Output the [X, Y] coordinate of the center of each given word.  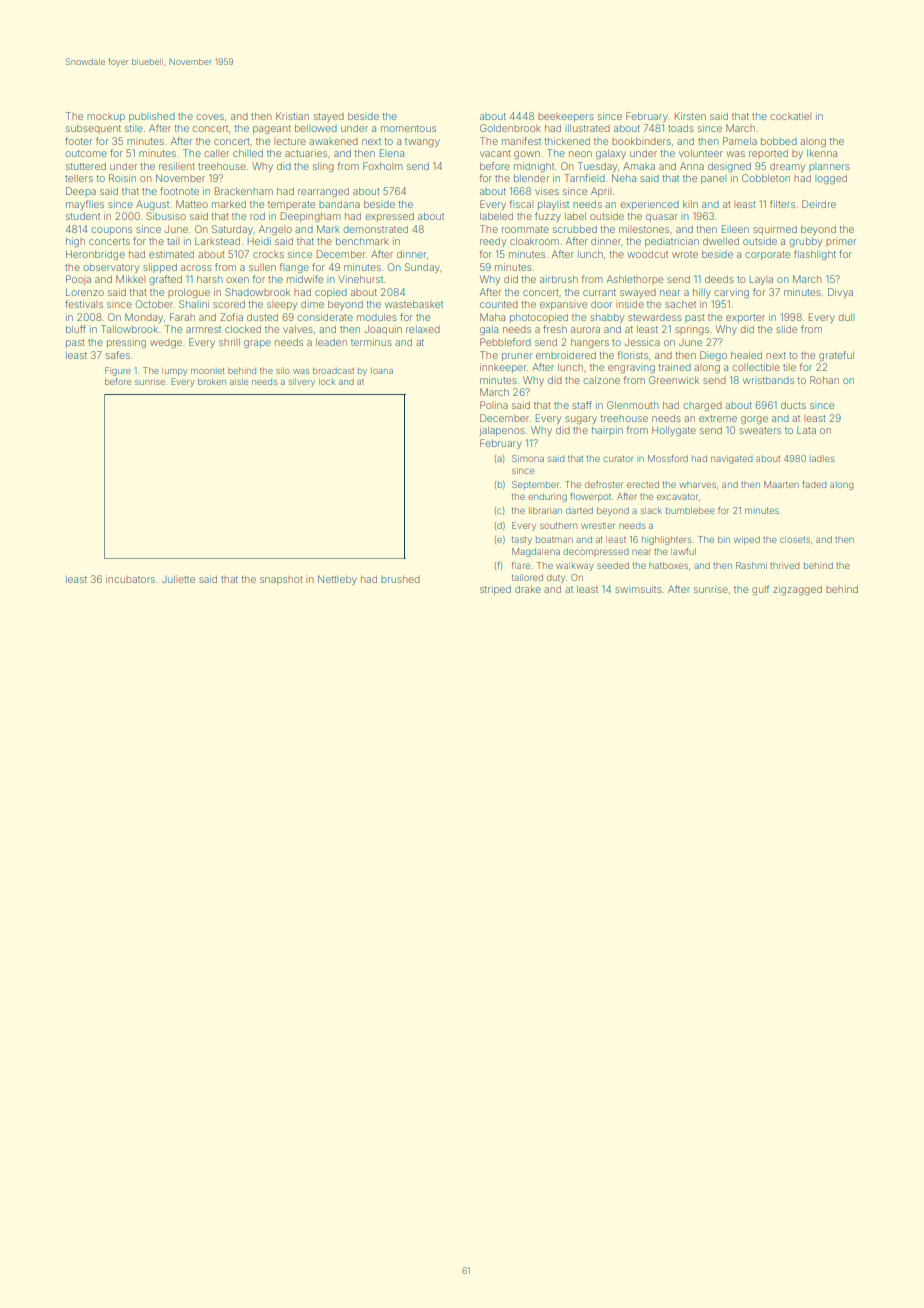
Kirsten [690, 116]
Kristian [292, 116]
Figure [118, 371]
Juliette [179, 579]
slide [787, 329]
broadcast [333, 370]
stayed [329, 117]
